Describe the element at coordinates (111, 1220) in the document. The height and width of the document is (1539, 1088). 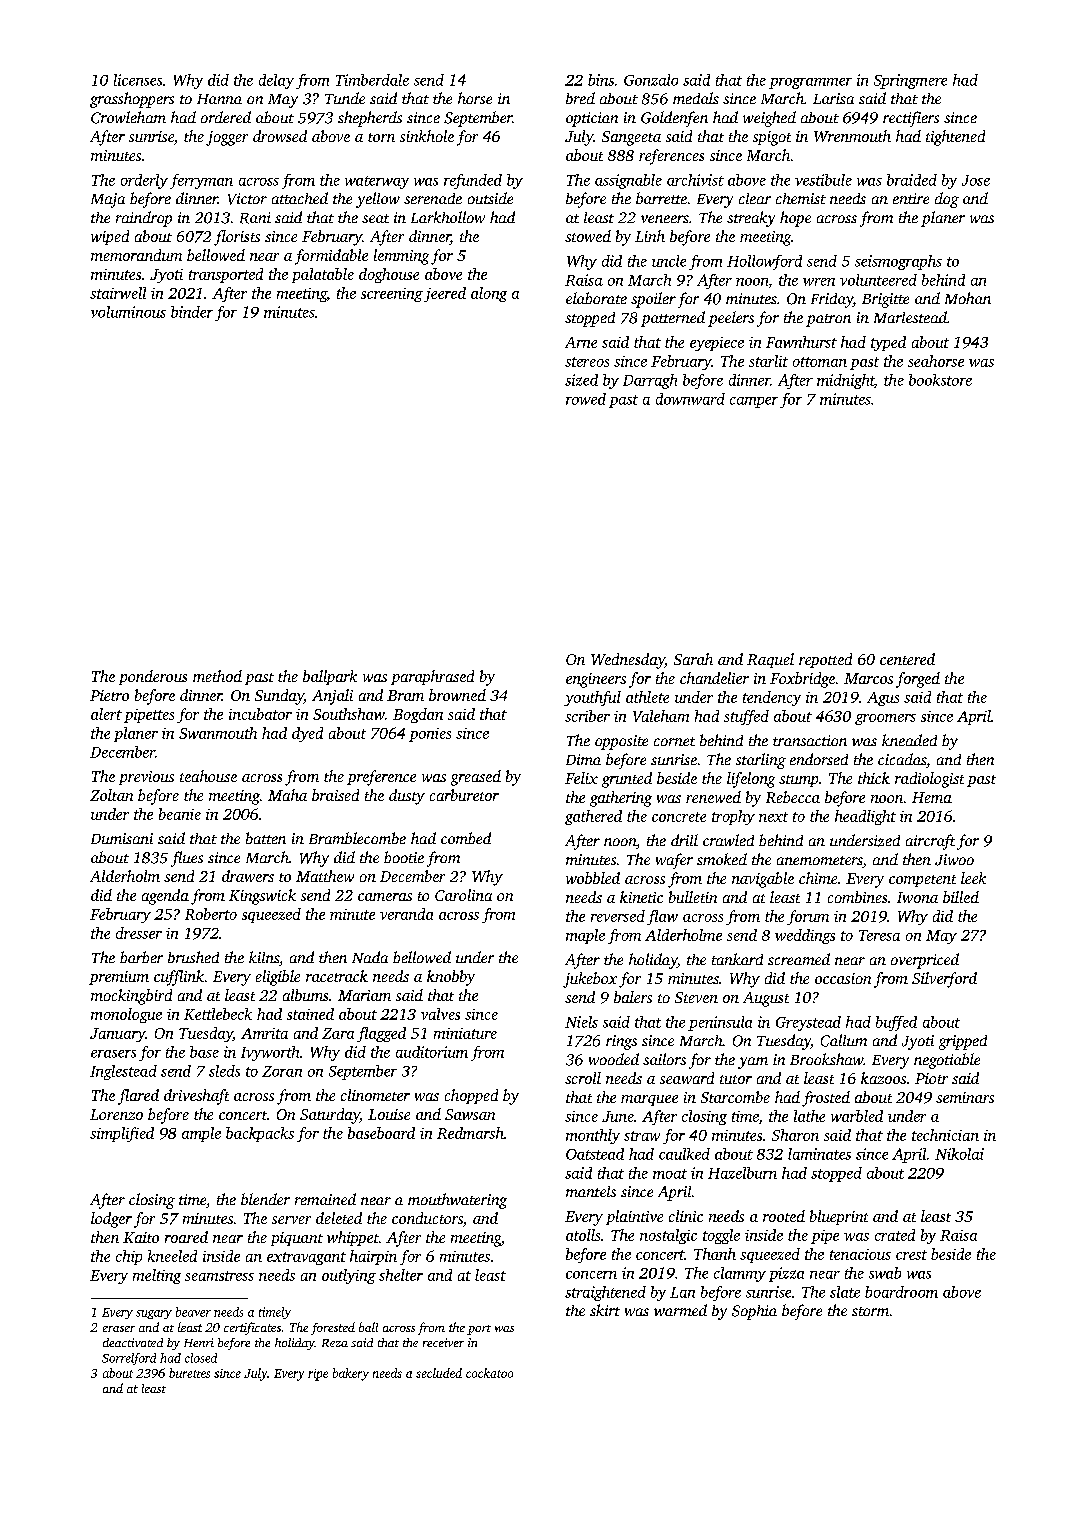
I see `lodger` at that location.
